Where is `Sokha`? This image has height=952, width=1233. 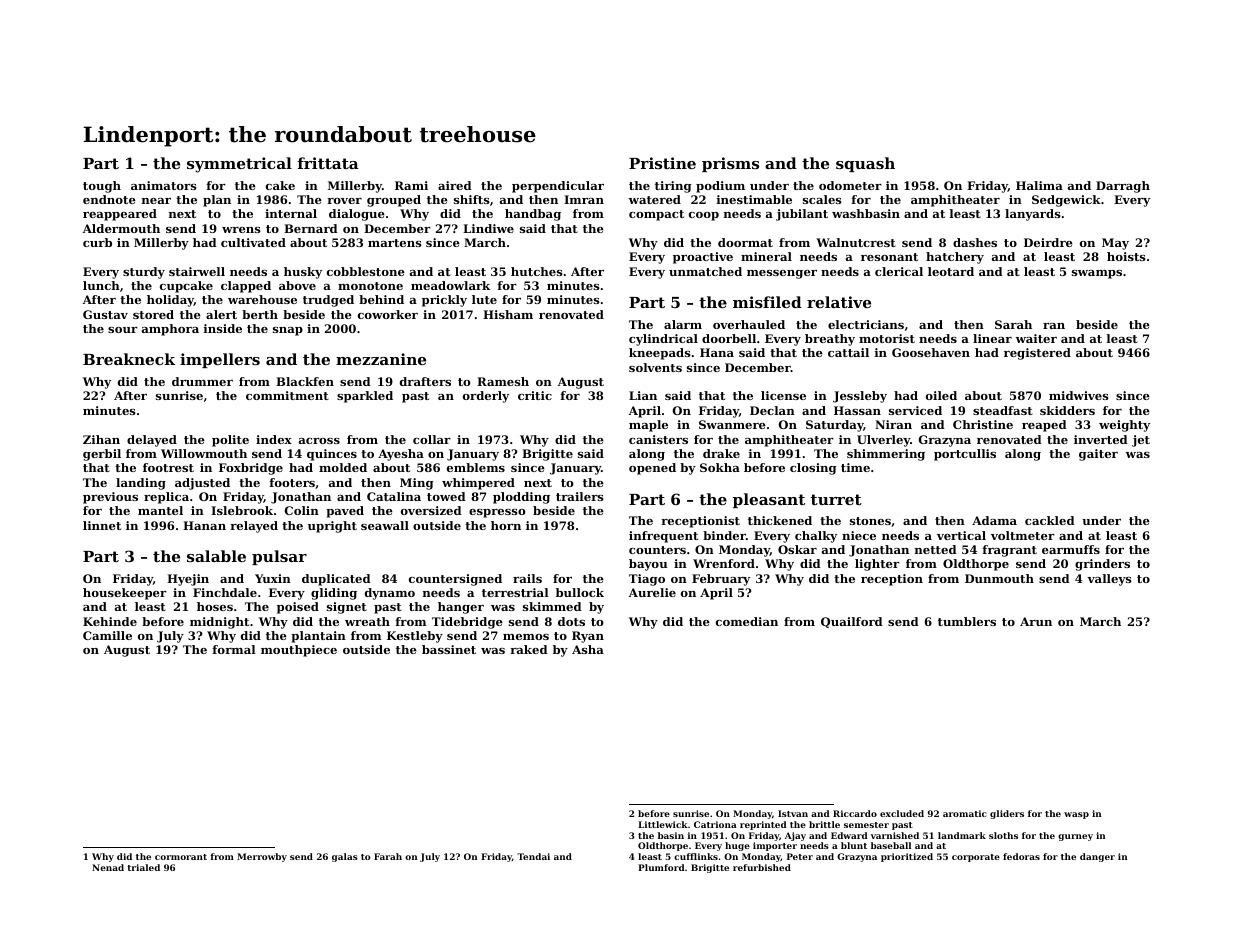
Sokha is located at coordinates (720, 467).
